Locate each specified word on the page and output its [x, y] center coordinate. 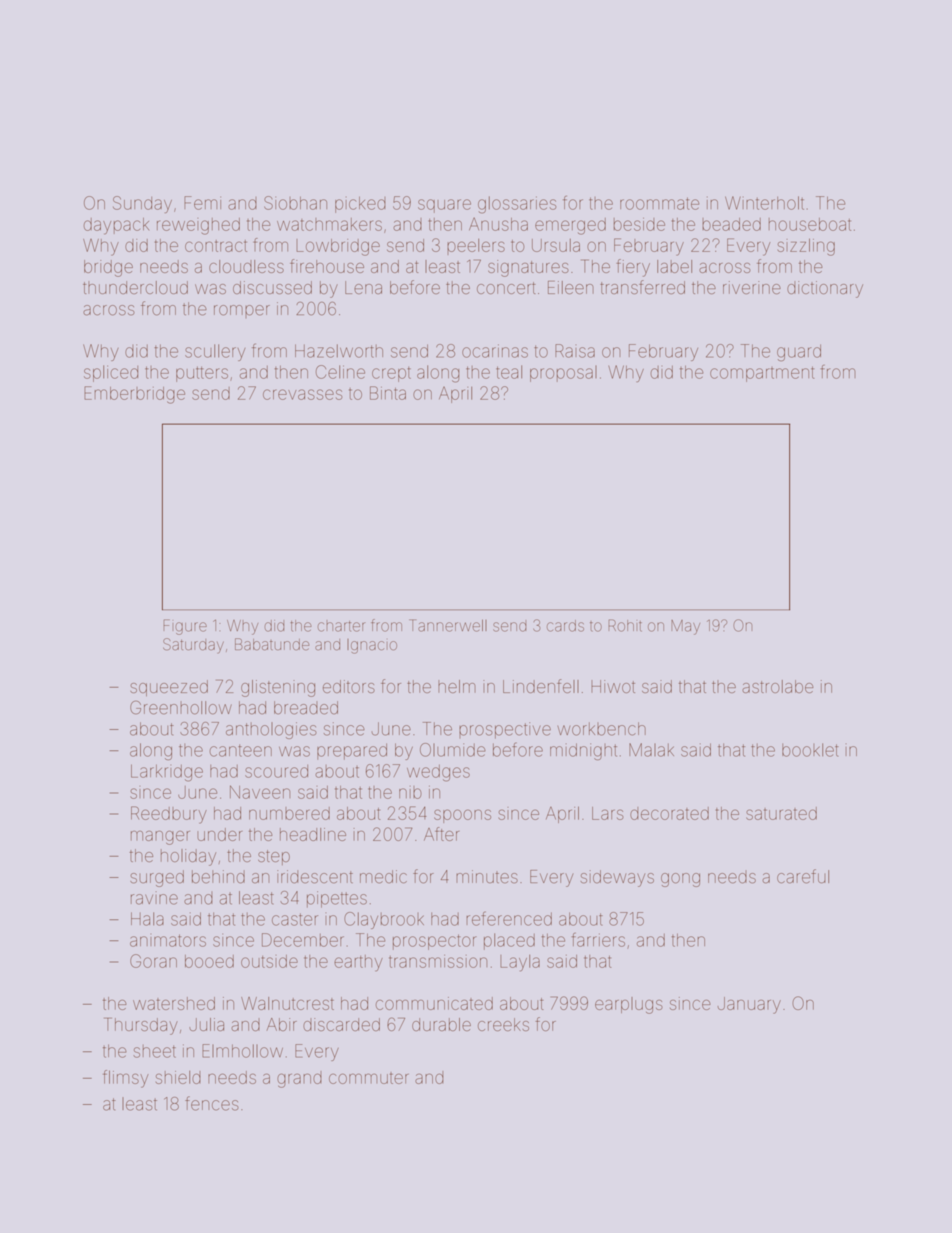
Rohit [625, 625]
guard [799, 352]
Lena [363, 287]
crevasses [302, 394]
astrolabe [777, 686]
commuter [369, 1078]
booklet [810, 750]
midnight [583, 751]
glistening [278, 688]
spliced [111, 373]
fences [212, 1103]
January [749, 1005]
